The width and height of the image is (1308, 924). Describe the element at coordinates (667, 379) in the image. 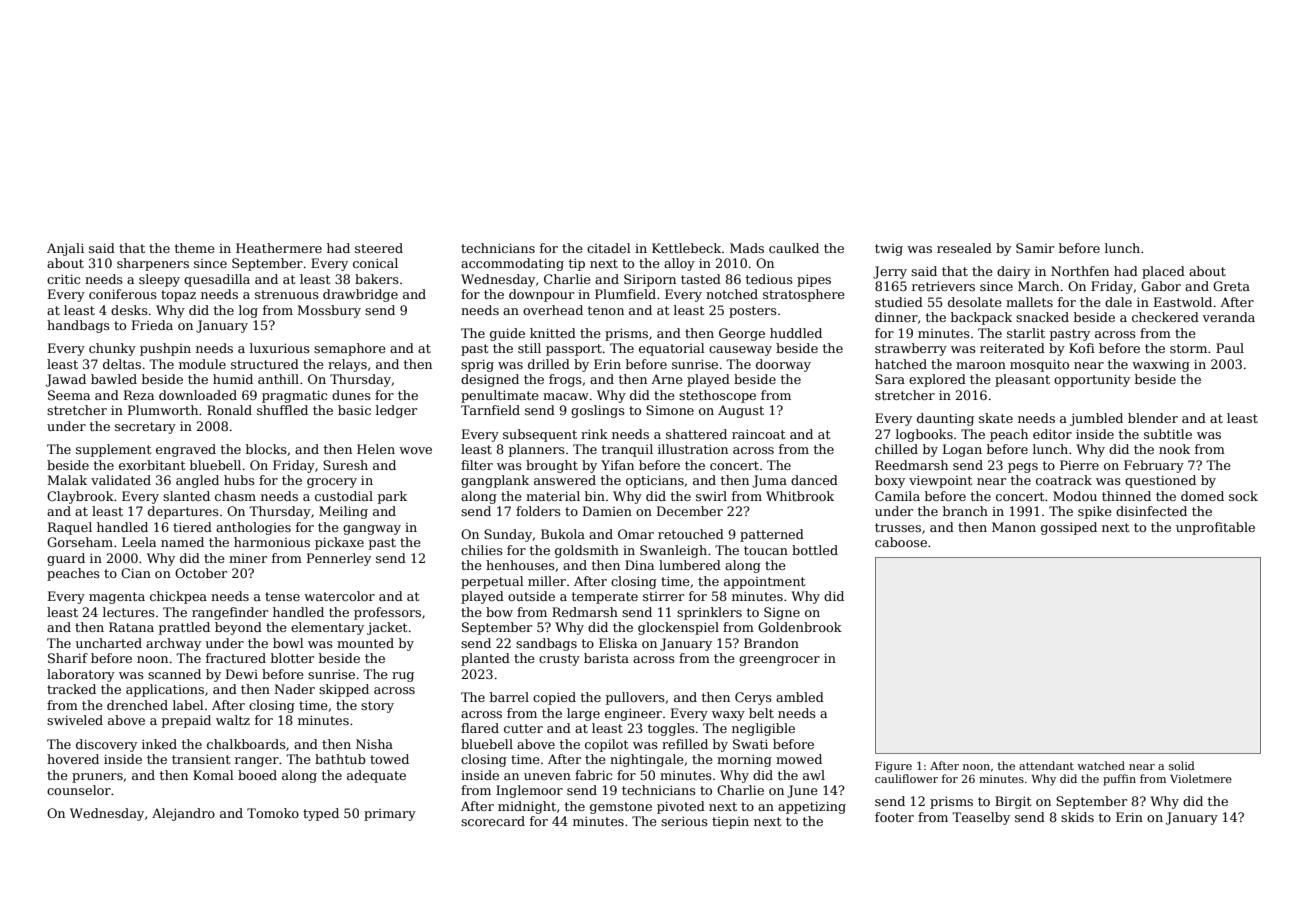

I see `Arne` at that location.
